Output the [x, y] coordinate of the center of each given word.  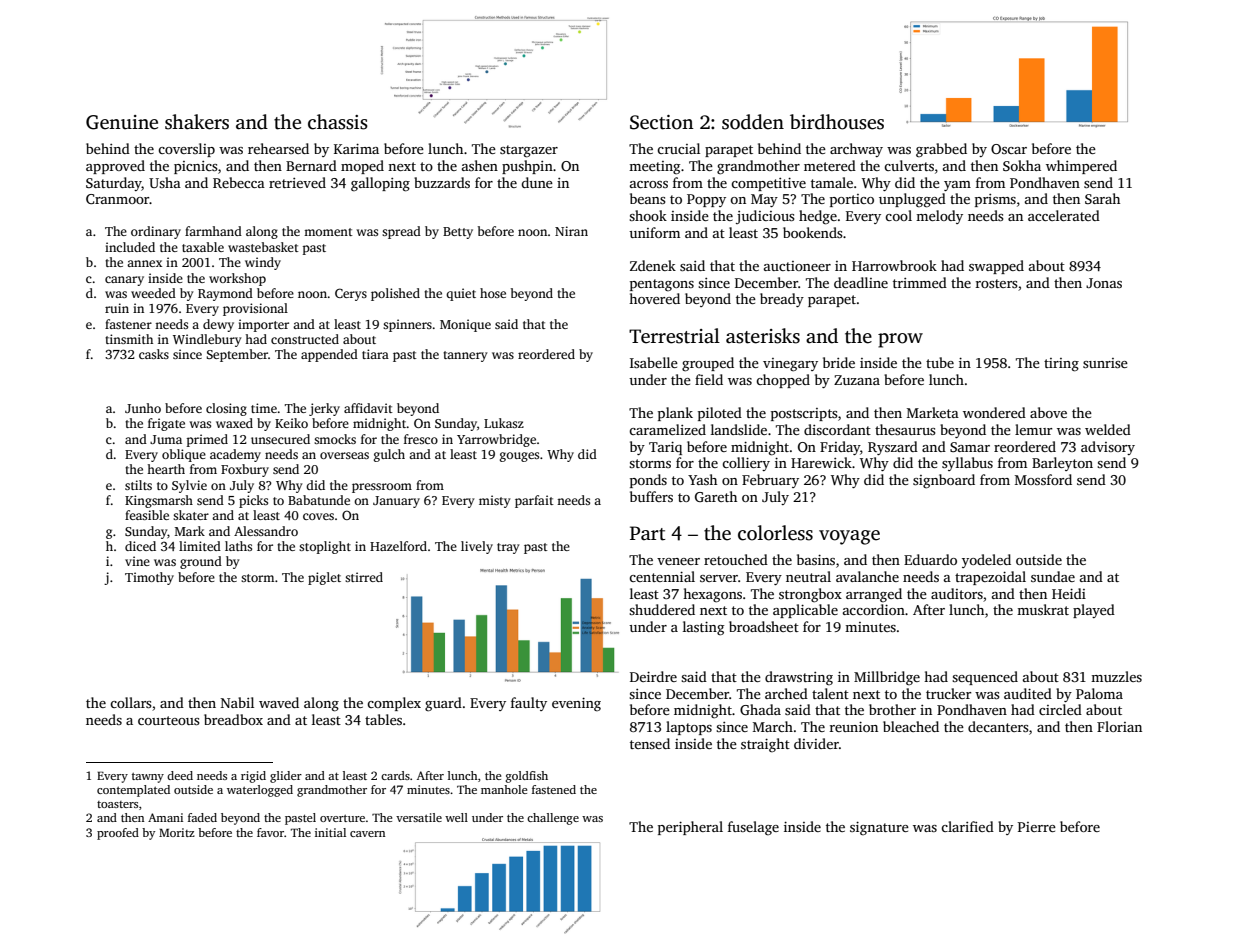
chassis [338, 122]
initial [330, 832]
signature [879, 828]
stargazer [529, 151]
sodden [753, 122]
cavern [367, 834]
